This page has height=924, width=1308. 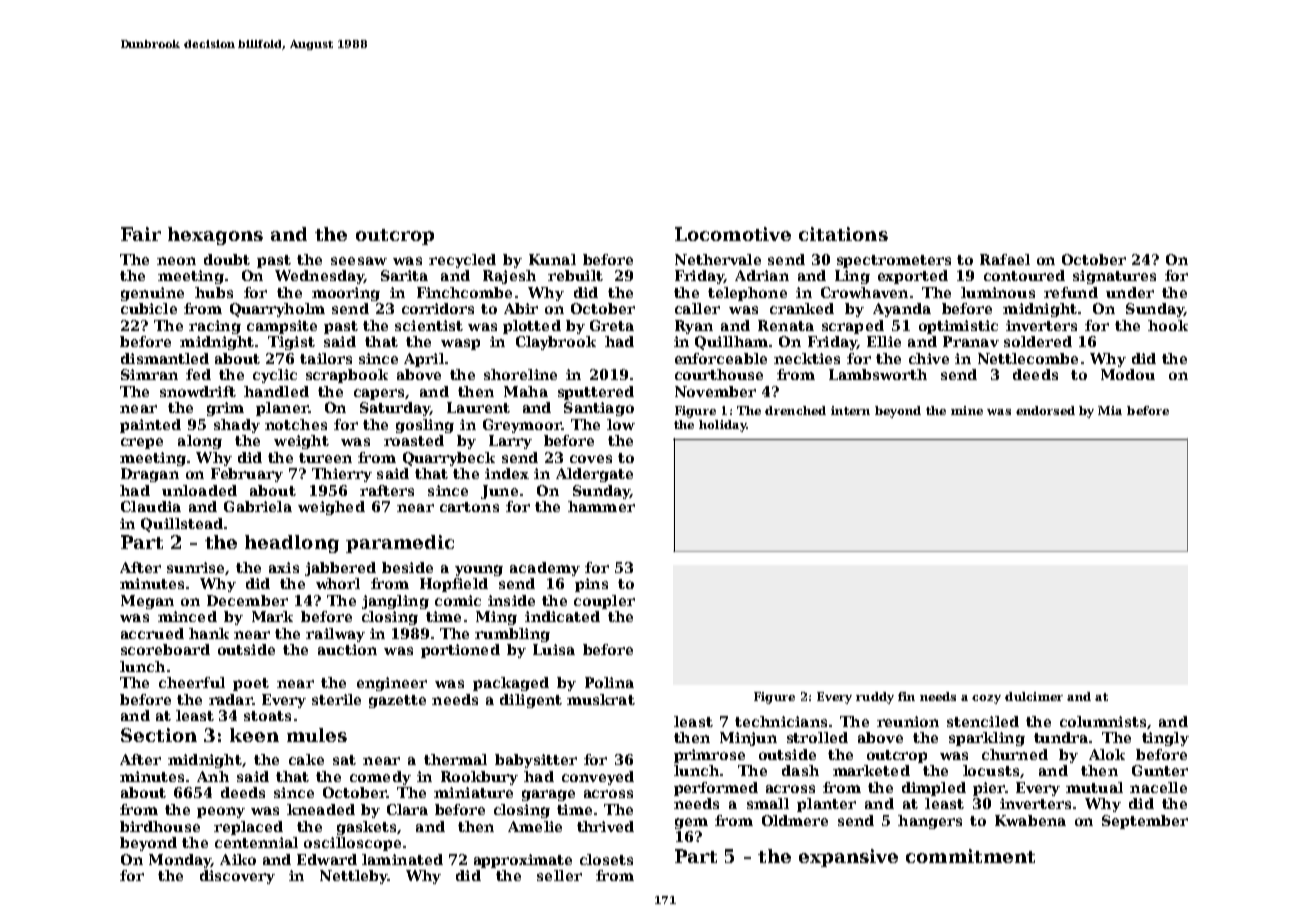 I want to click on genuine, so click(x=152, y=294).
